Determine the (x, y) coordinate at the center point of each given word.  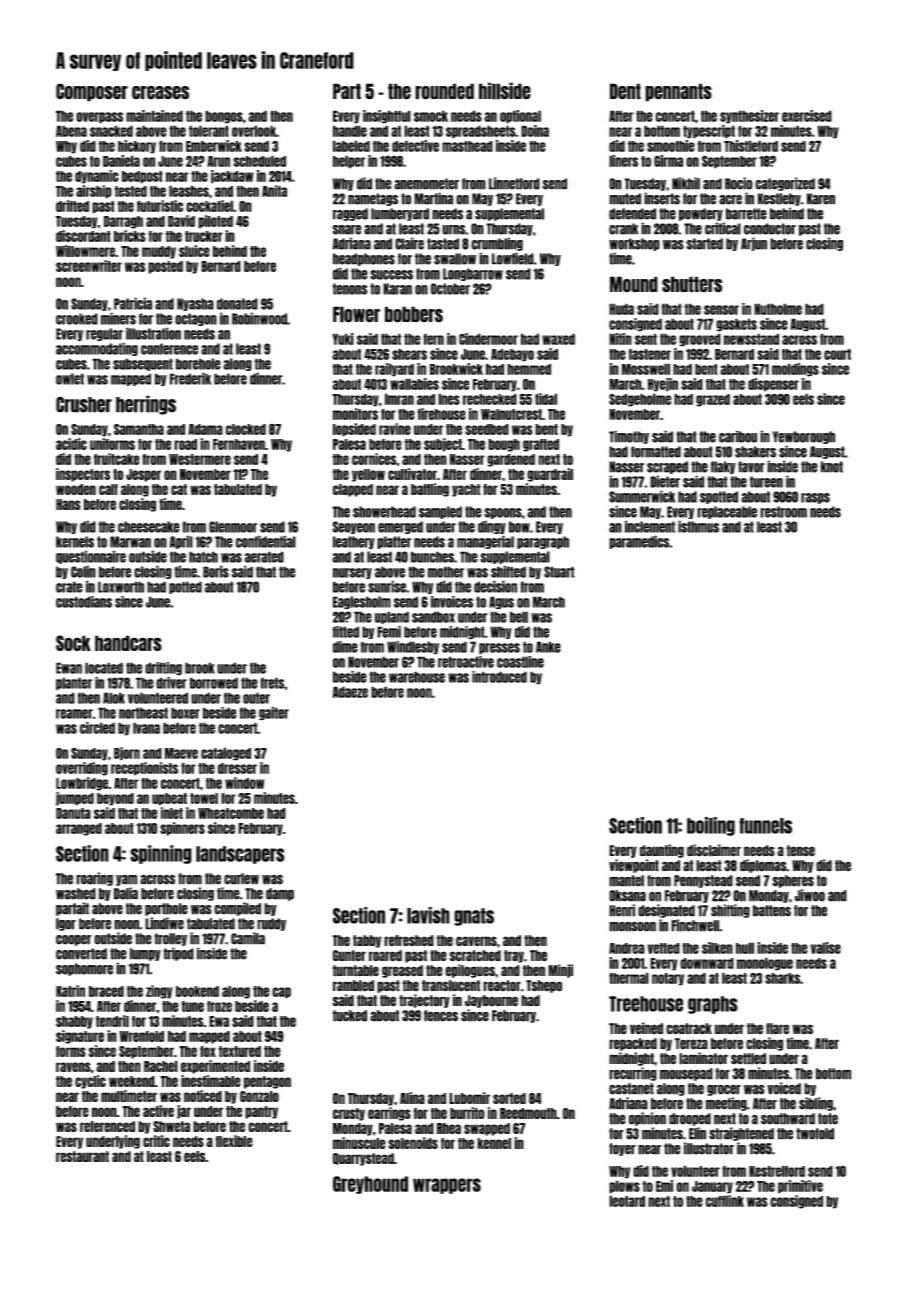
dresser (237, 768)
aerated (264, 557)
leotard (627, 1201)
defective (415, 146)
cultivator (412, 474)
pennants (678, 92)
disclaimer (714, 850)
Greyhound (370, 1185)
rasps (815, 498)
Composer (92, 92)
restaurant (82, 1156)
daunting (662, 851)
